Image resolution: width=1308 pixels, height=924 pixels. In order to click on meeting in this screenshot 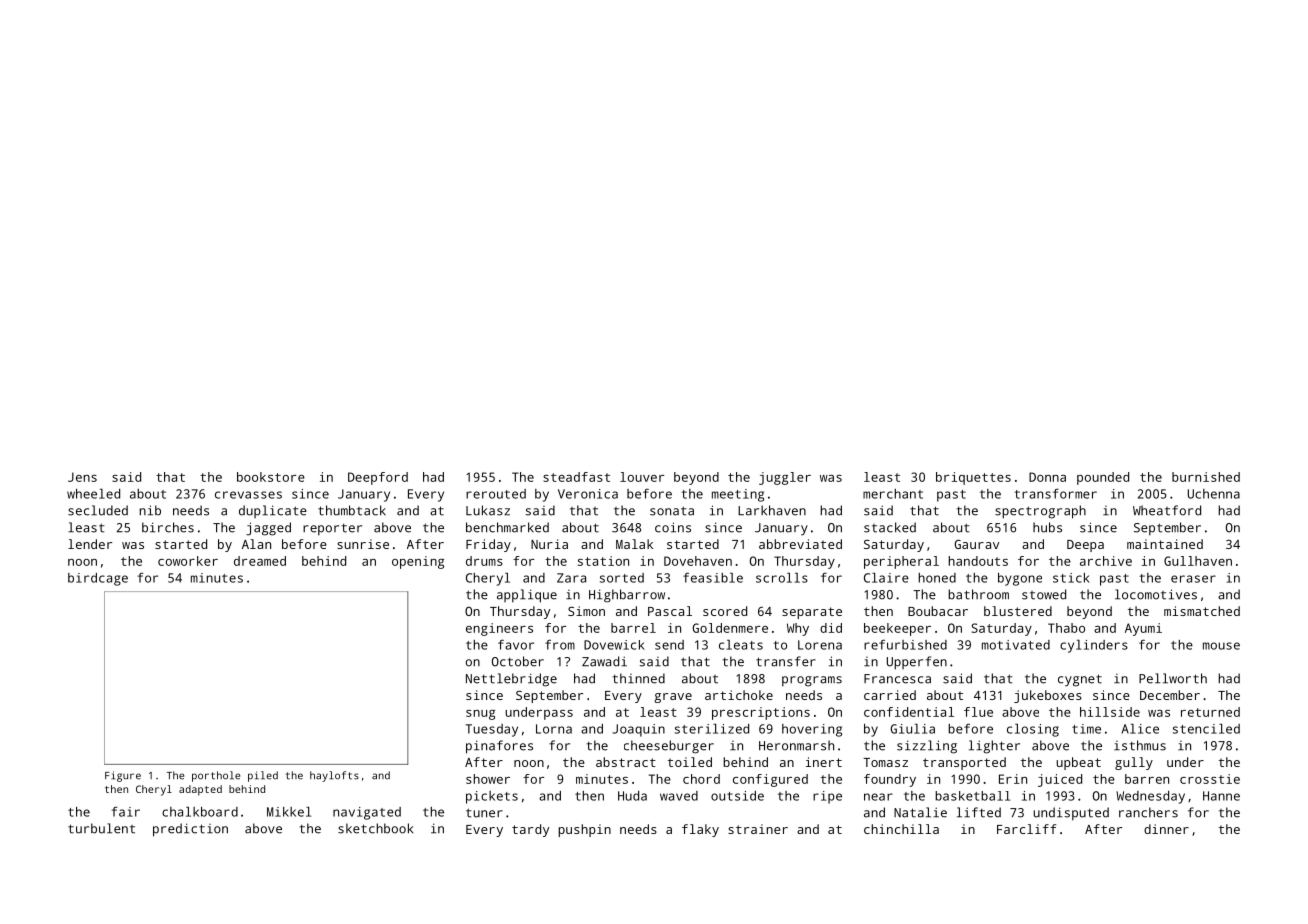, I will do `click(738, 495)`.
